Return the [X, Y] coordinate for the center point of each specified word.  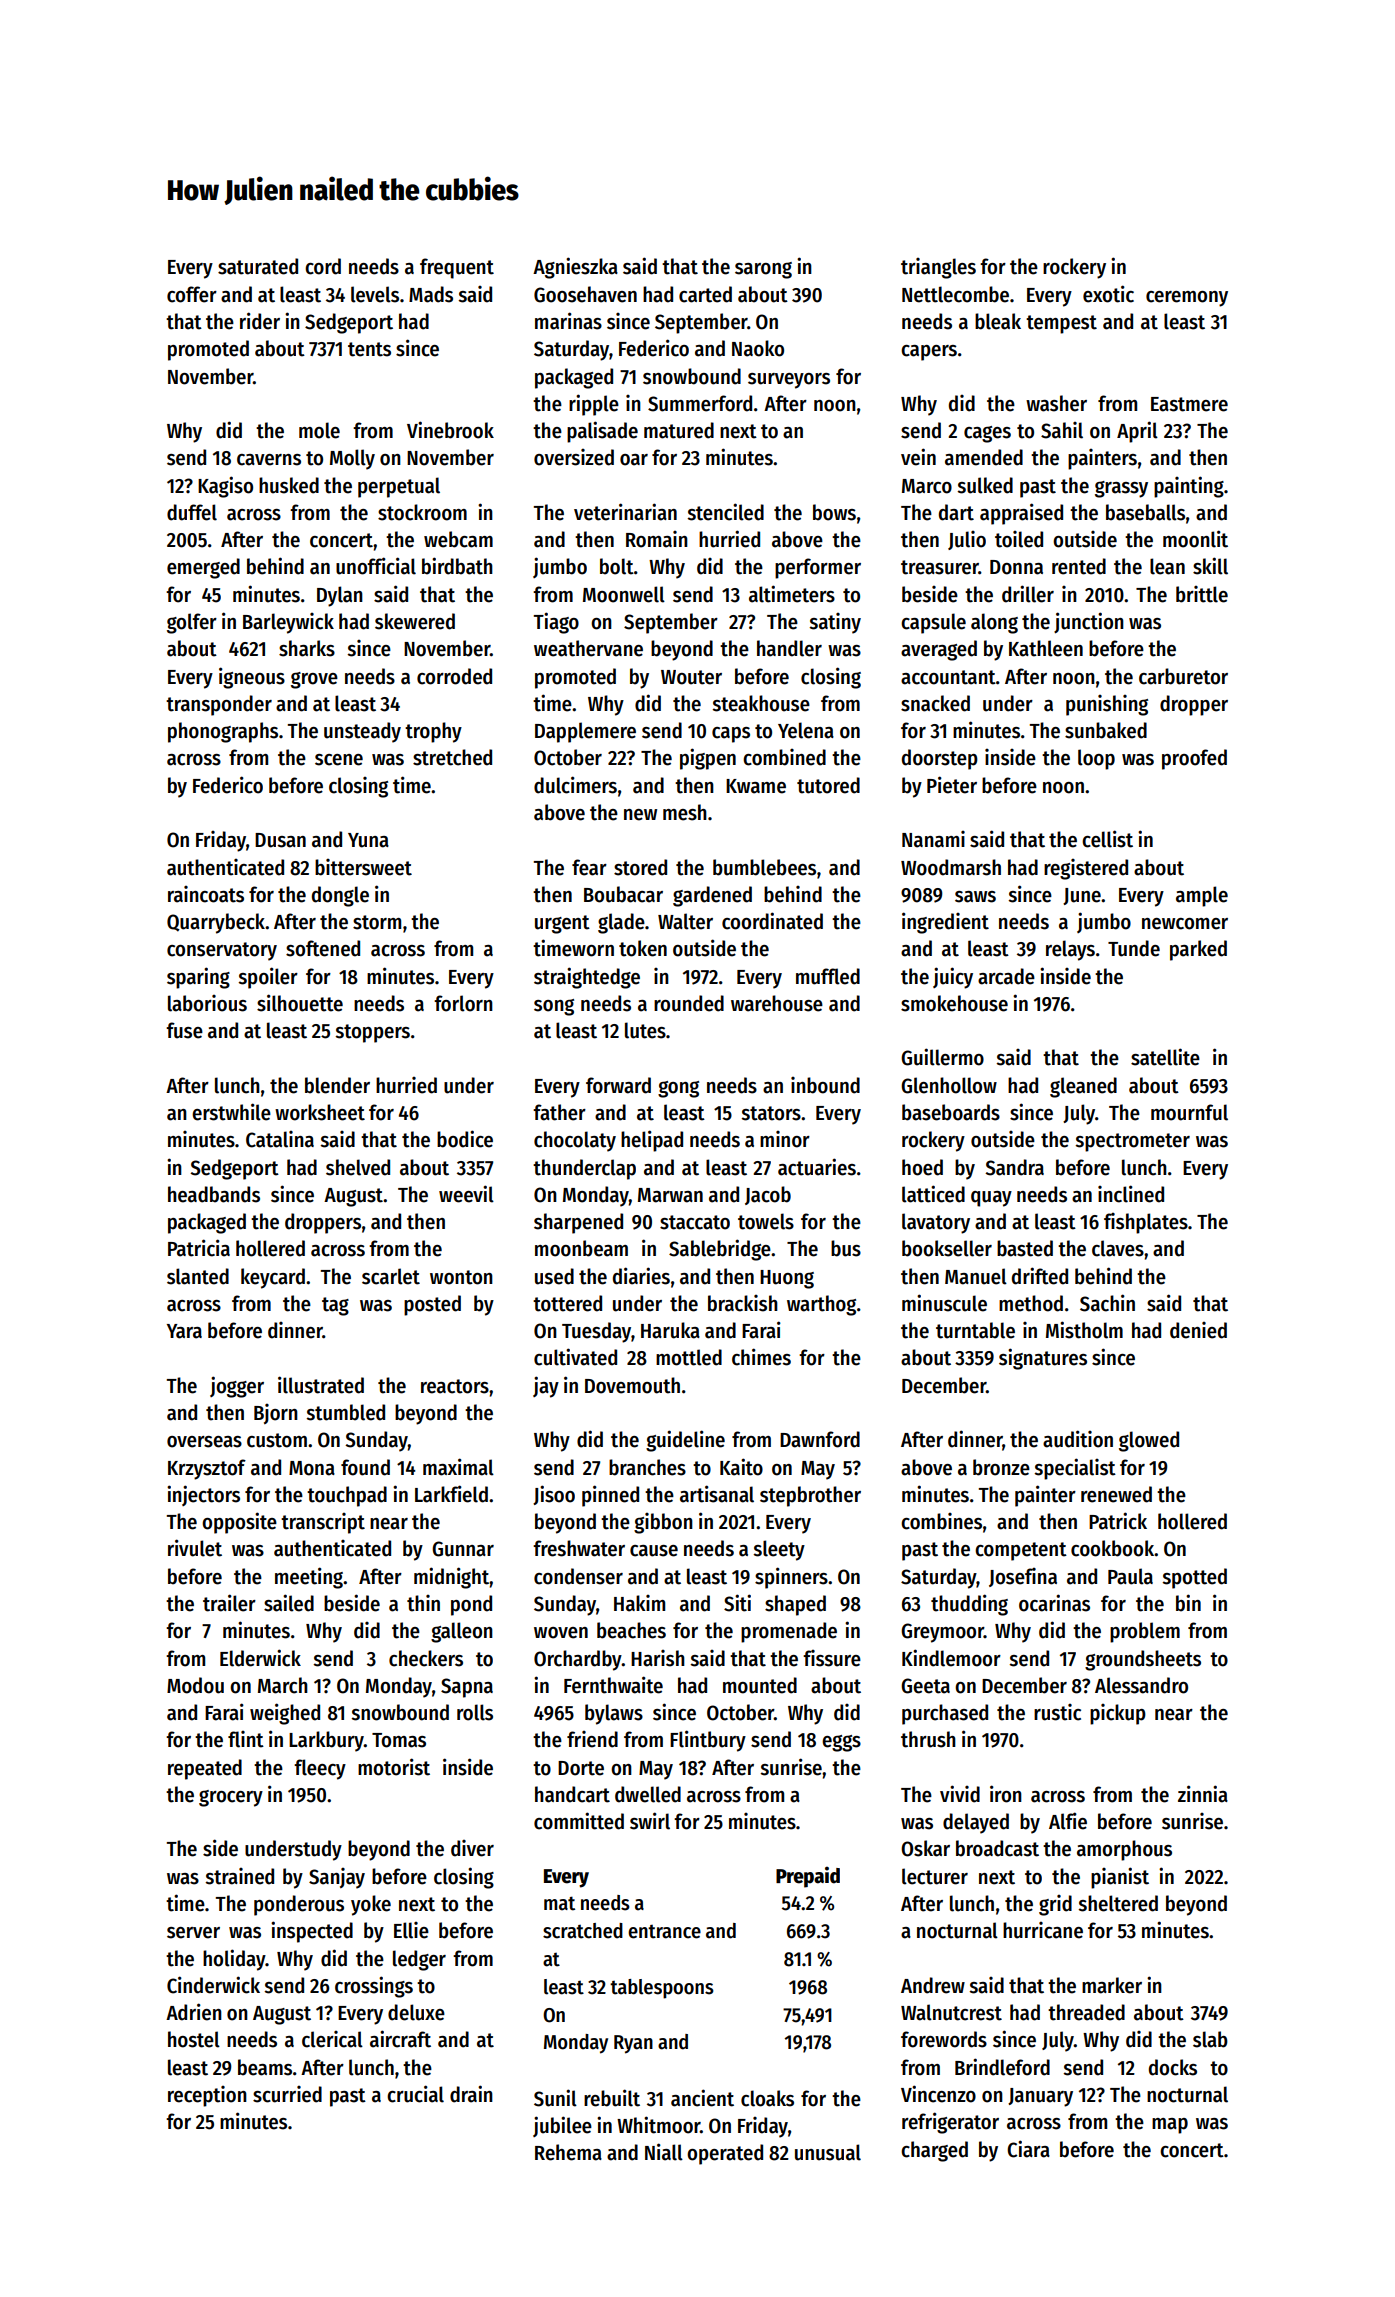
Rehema [568, 2152]
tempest [1061, 324]
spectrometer [1132, 1142]
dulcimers [575, 785]
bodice [465, 1139]
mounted [760, 1685]
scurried [287, 2094]
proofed [1194, 759]
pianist [1120, 1878]
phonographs [223, 732]
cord [323, 266]
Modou [195, 1685]
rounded [689, 1003]
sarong [763, 270]
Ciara [1028, 2149]
